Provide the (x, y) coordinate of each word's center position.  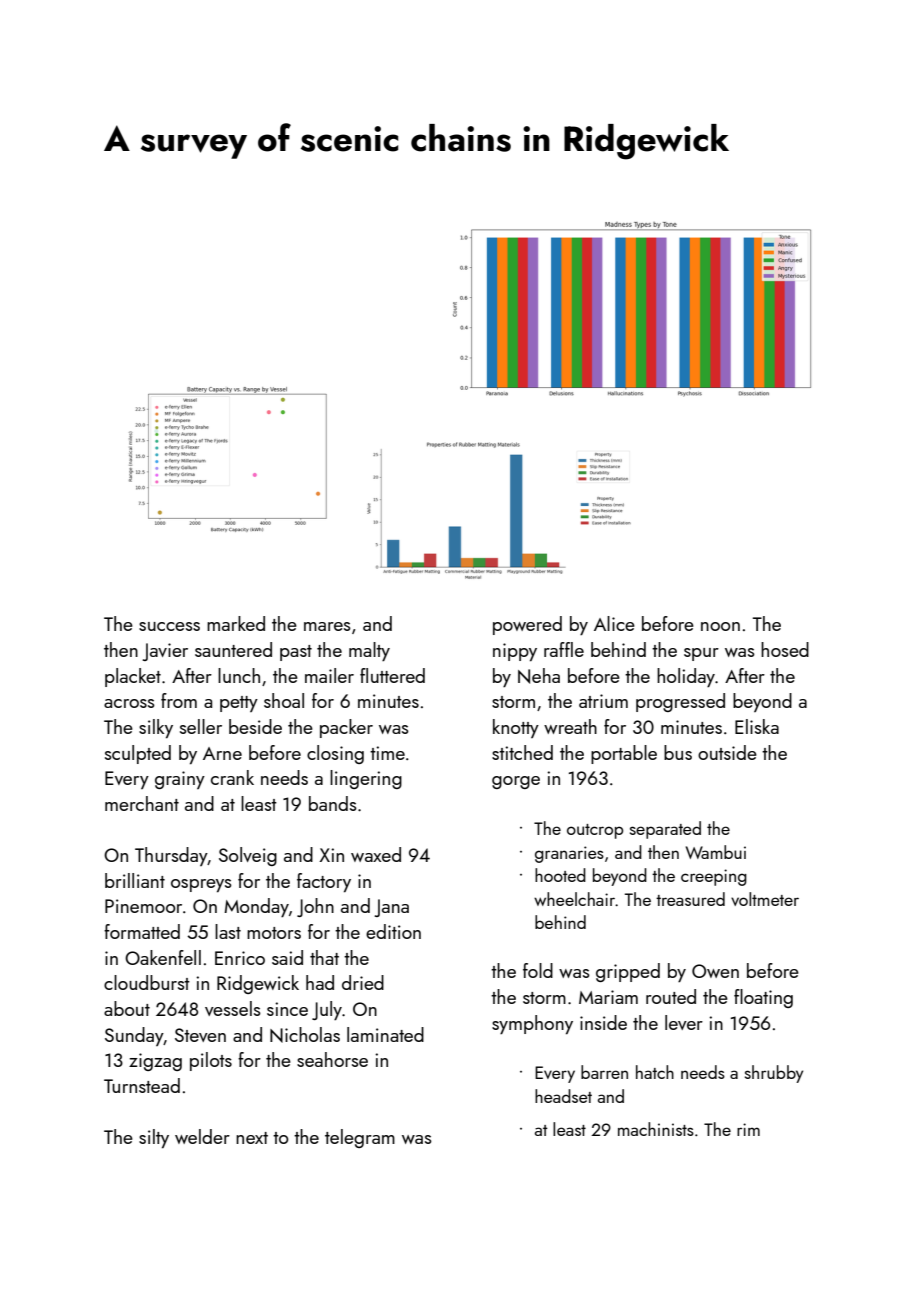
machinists (656, 1129)
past (296, 653)
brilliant (135, 880)
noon (720, 626)
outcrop (595, 831)
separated (665, 830)
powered (527, 625)
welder (202, 1136)
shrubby (774, 1074)
